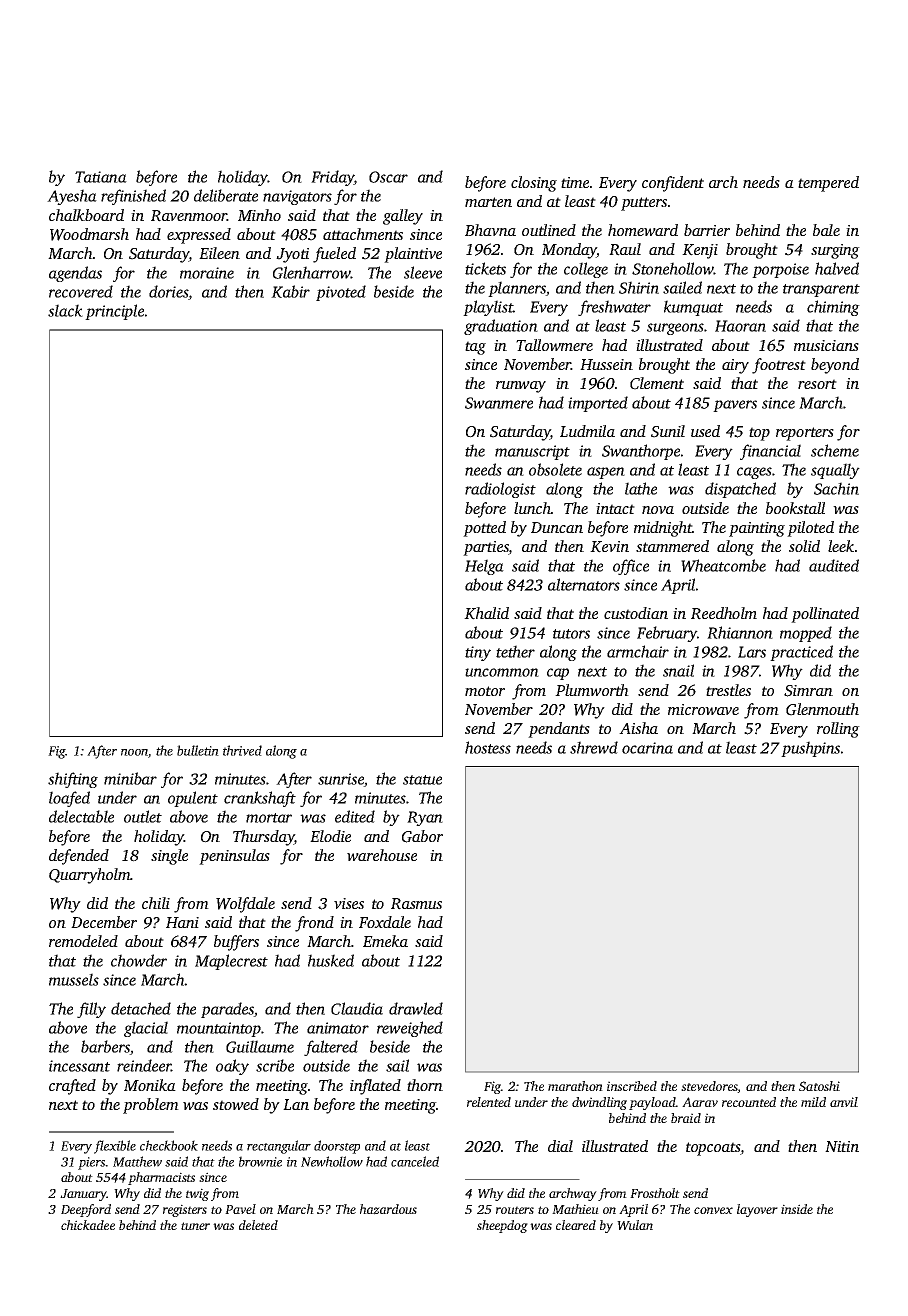  Describe the element at coordinates (83, 941) in the page. I see `remodeled` at that location.
